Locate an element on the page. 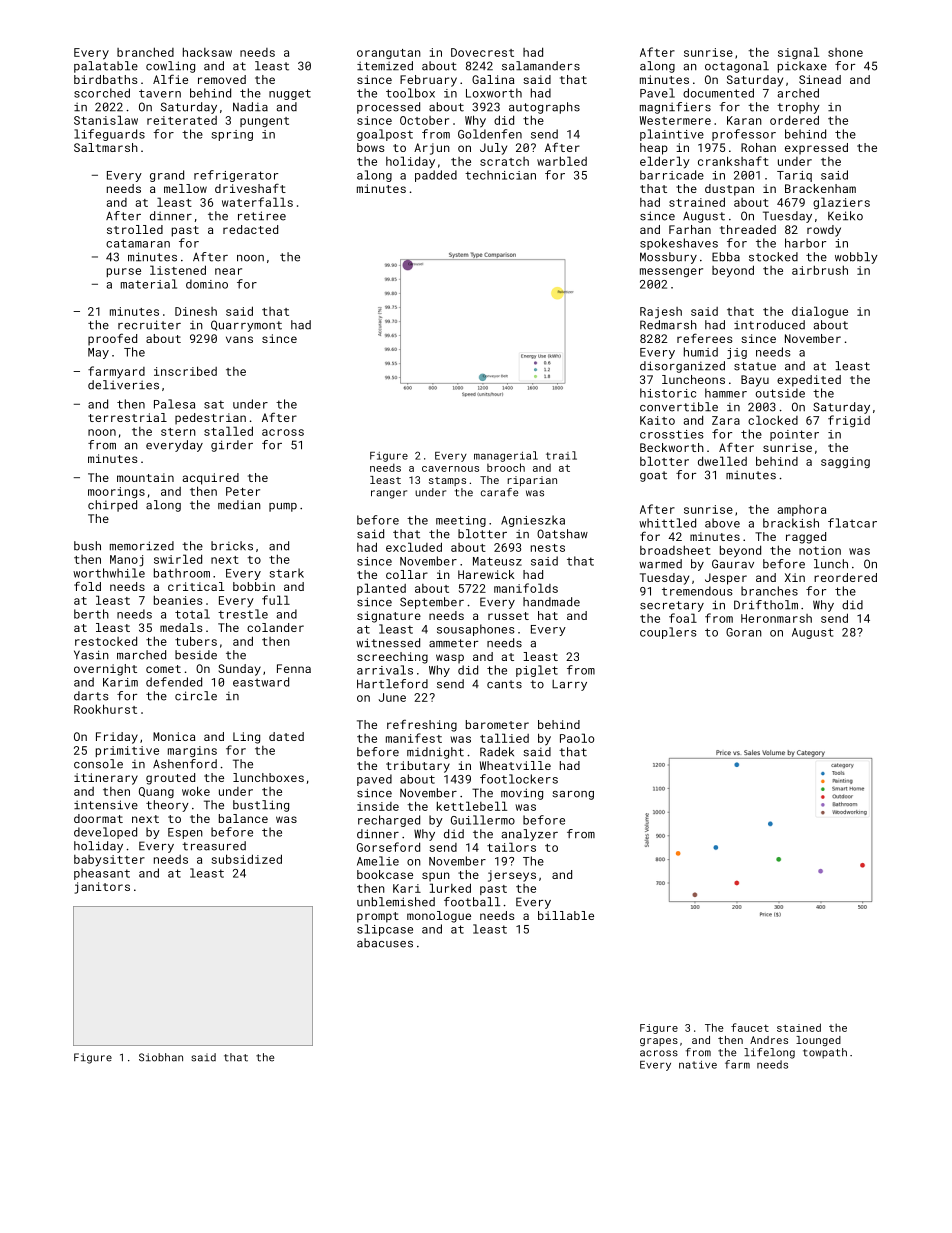  branched is located at coordinates (145, 52).
